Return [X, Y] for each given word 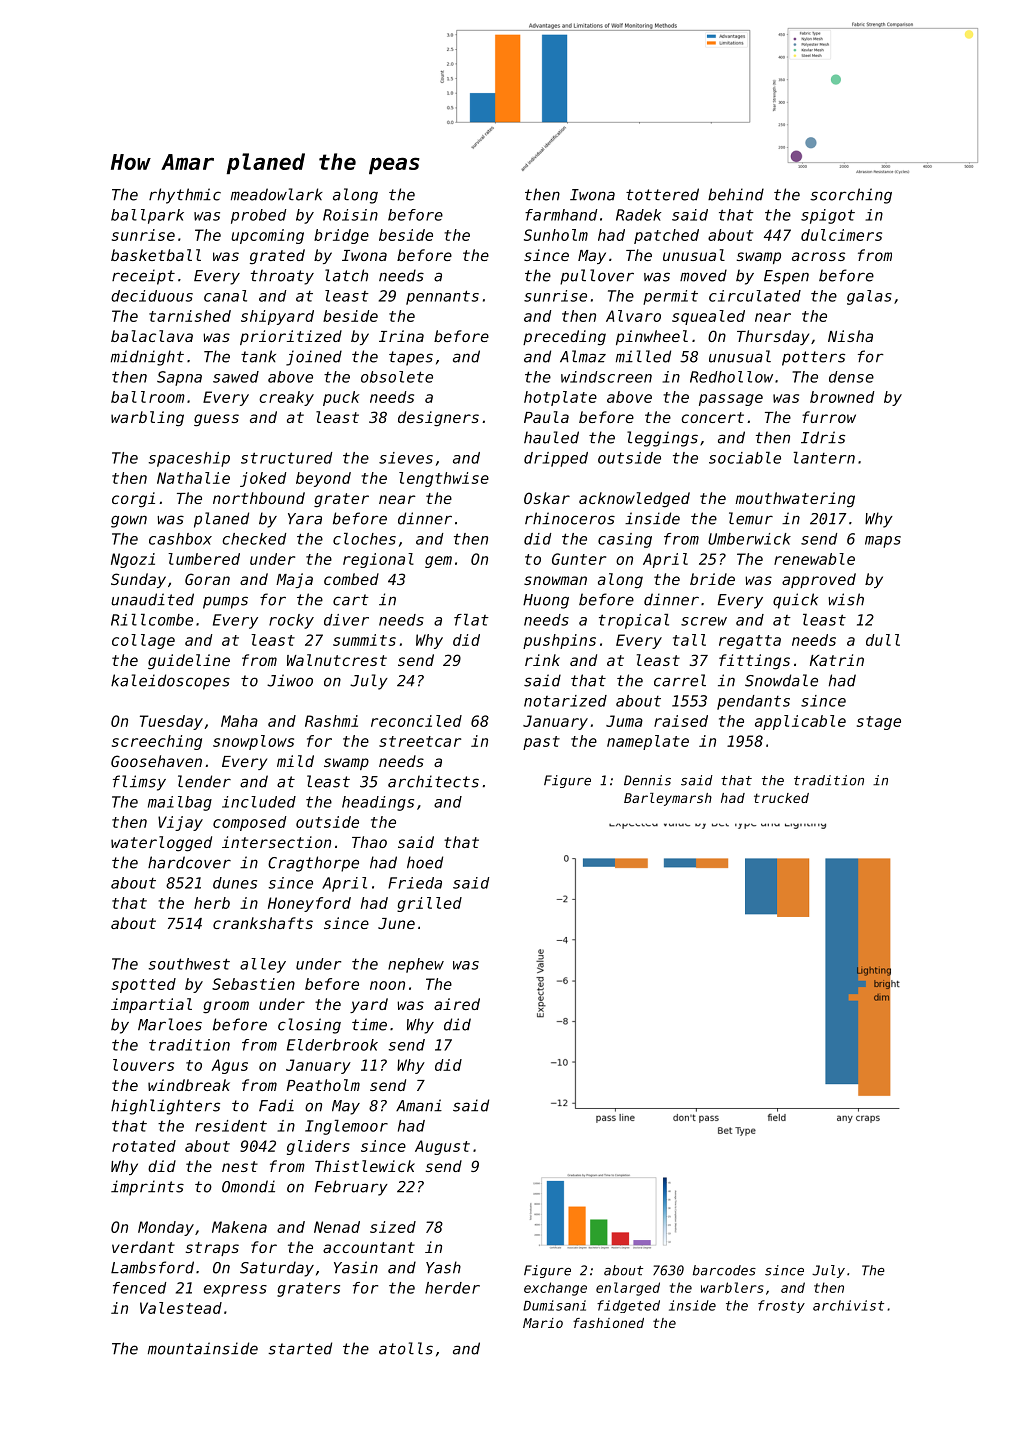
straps [212, 1249]
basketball [156, 255]
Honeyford [309, 904]
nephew [416, 965]
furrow [829, 417]
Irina [401, 336]
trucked [781, 798]
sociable [745, 458]
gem [438, 562]
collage [143, 641]
